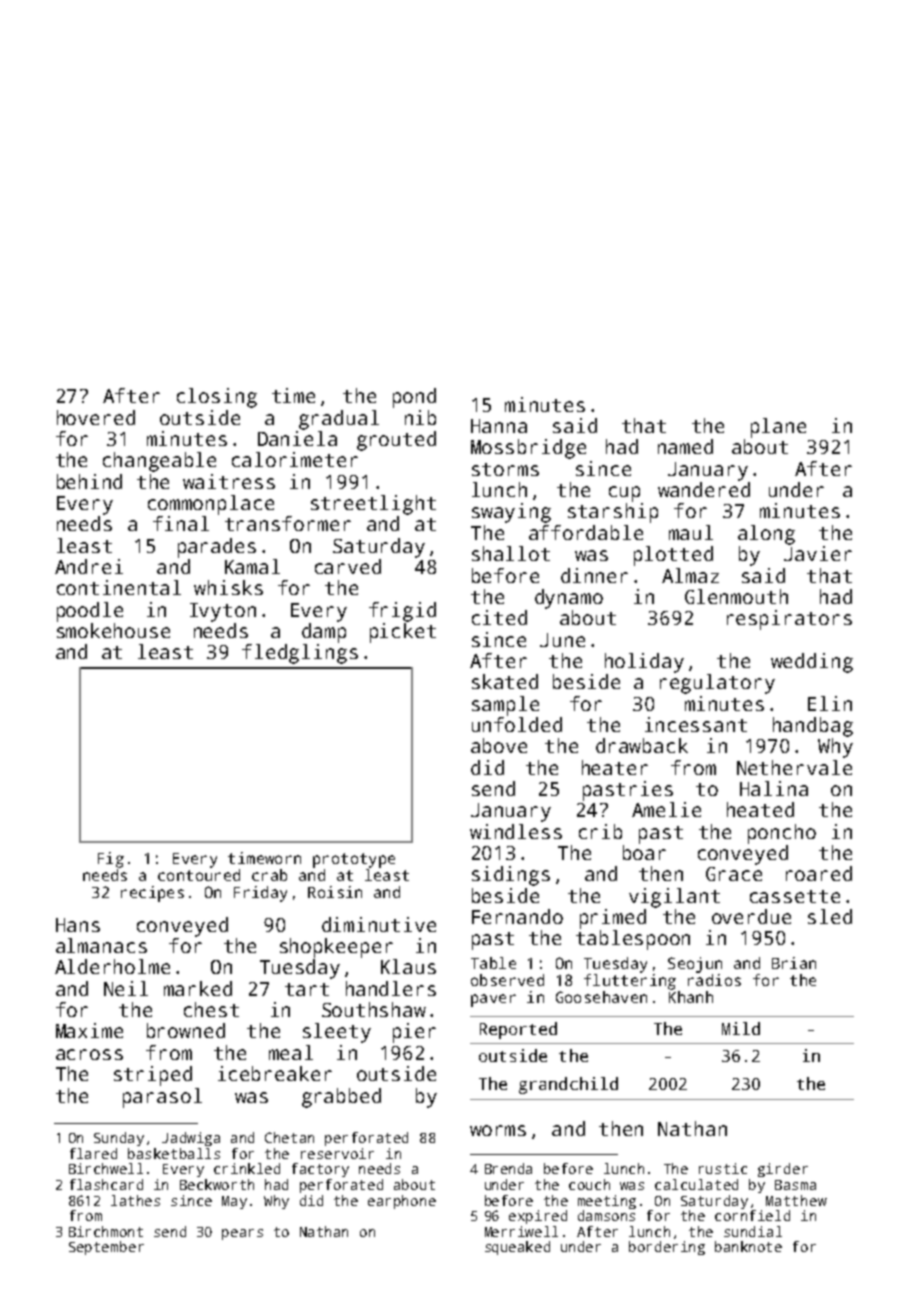 This page has height=1316, width=908. I want to click on gradual, so click(339, 420).
